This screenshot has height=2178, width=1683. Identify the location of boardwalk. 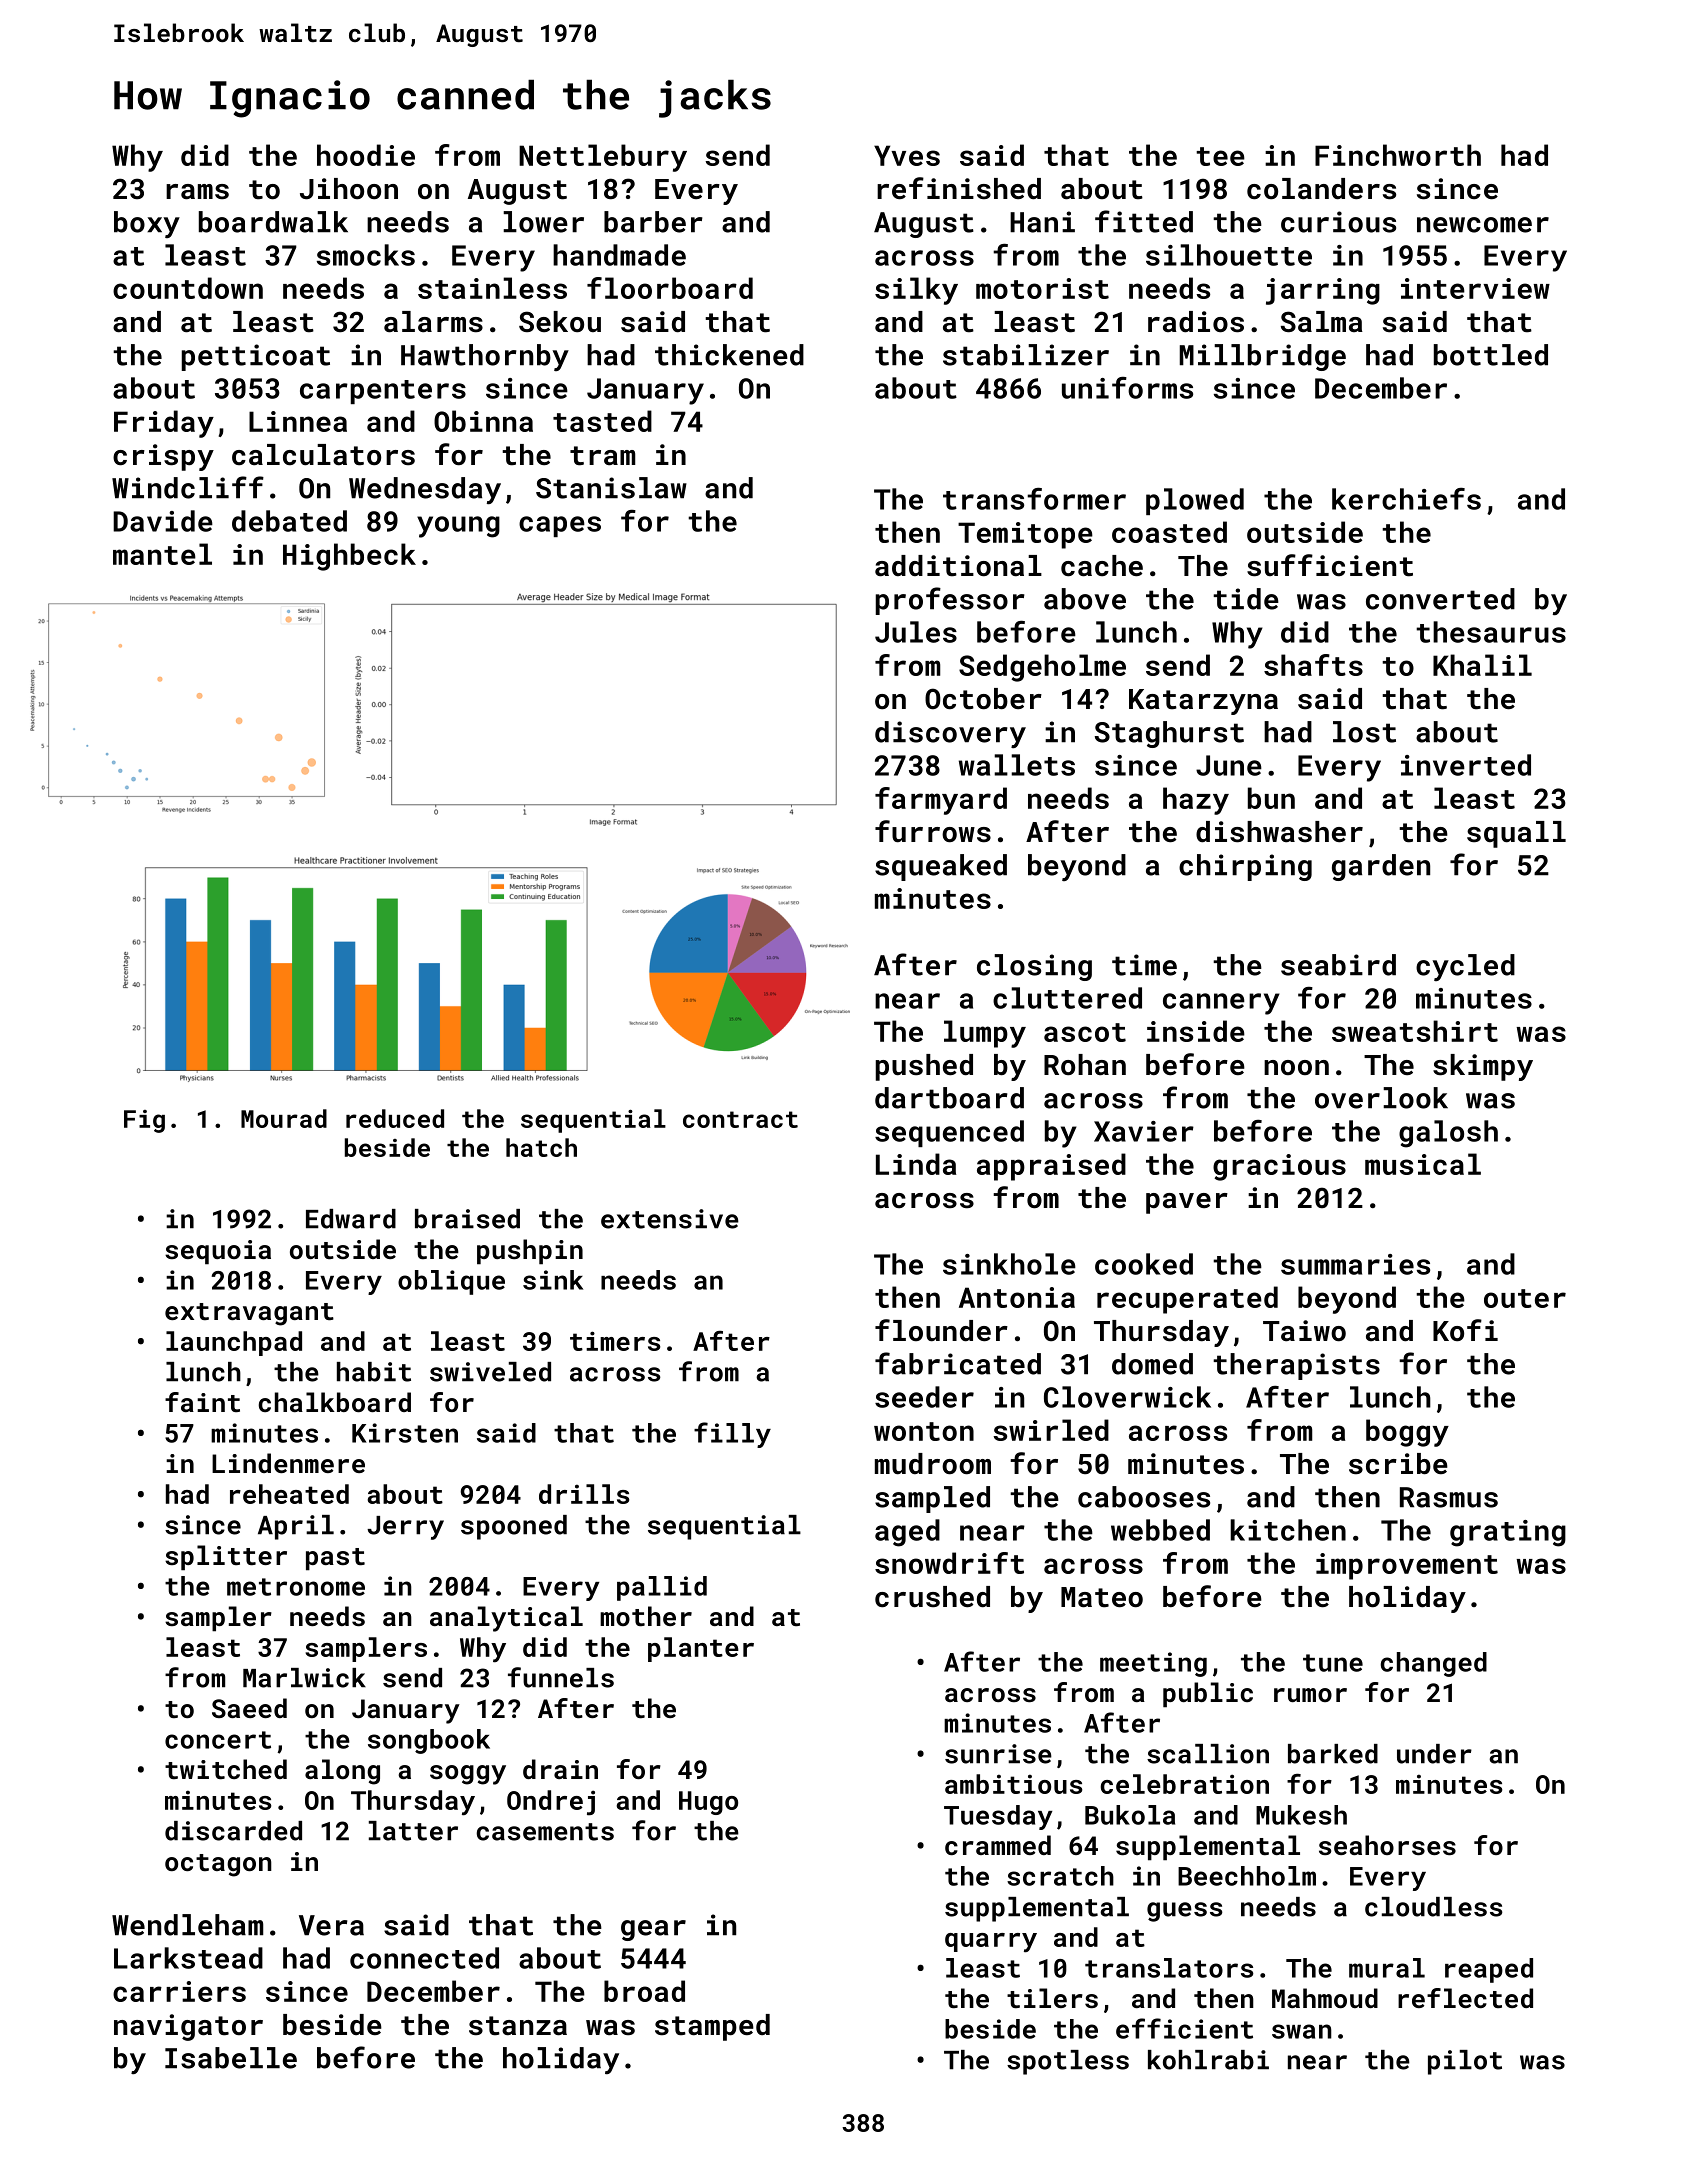
(273, 222).
